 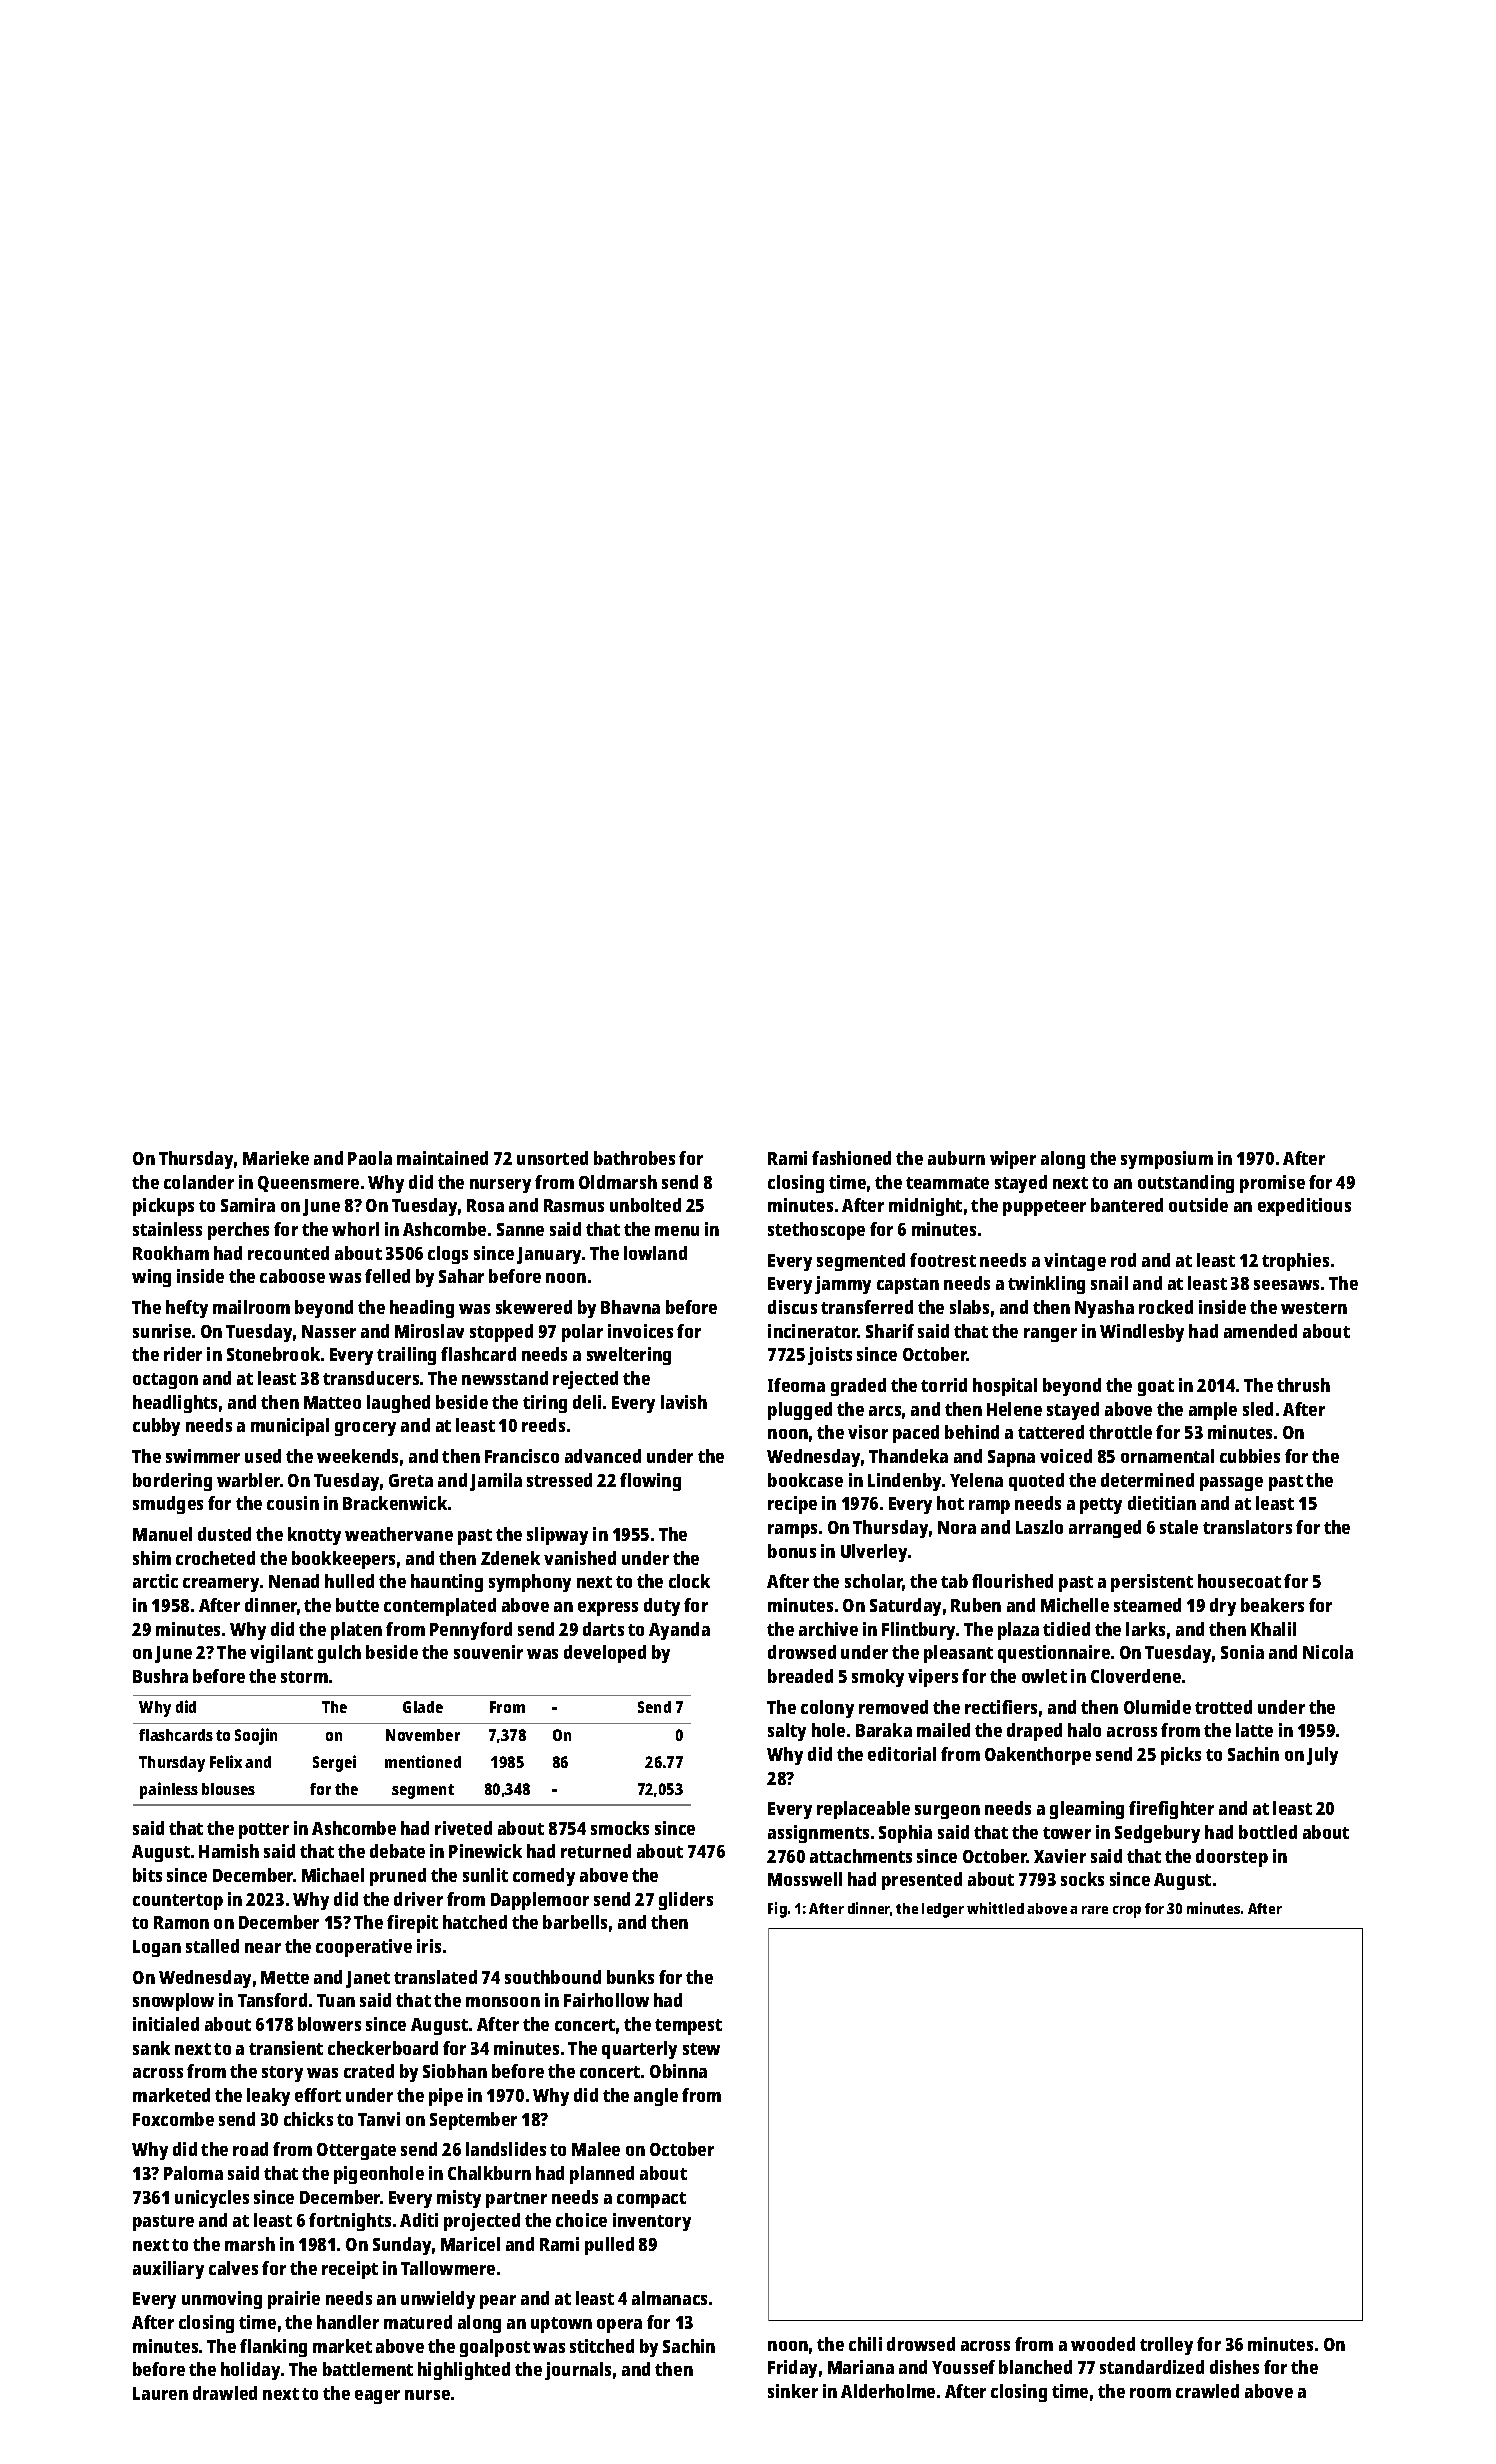 I want to click on almanacs, so click(x=669, y=2298).
